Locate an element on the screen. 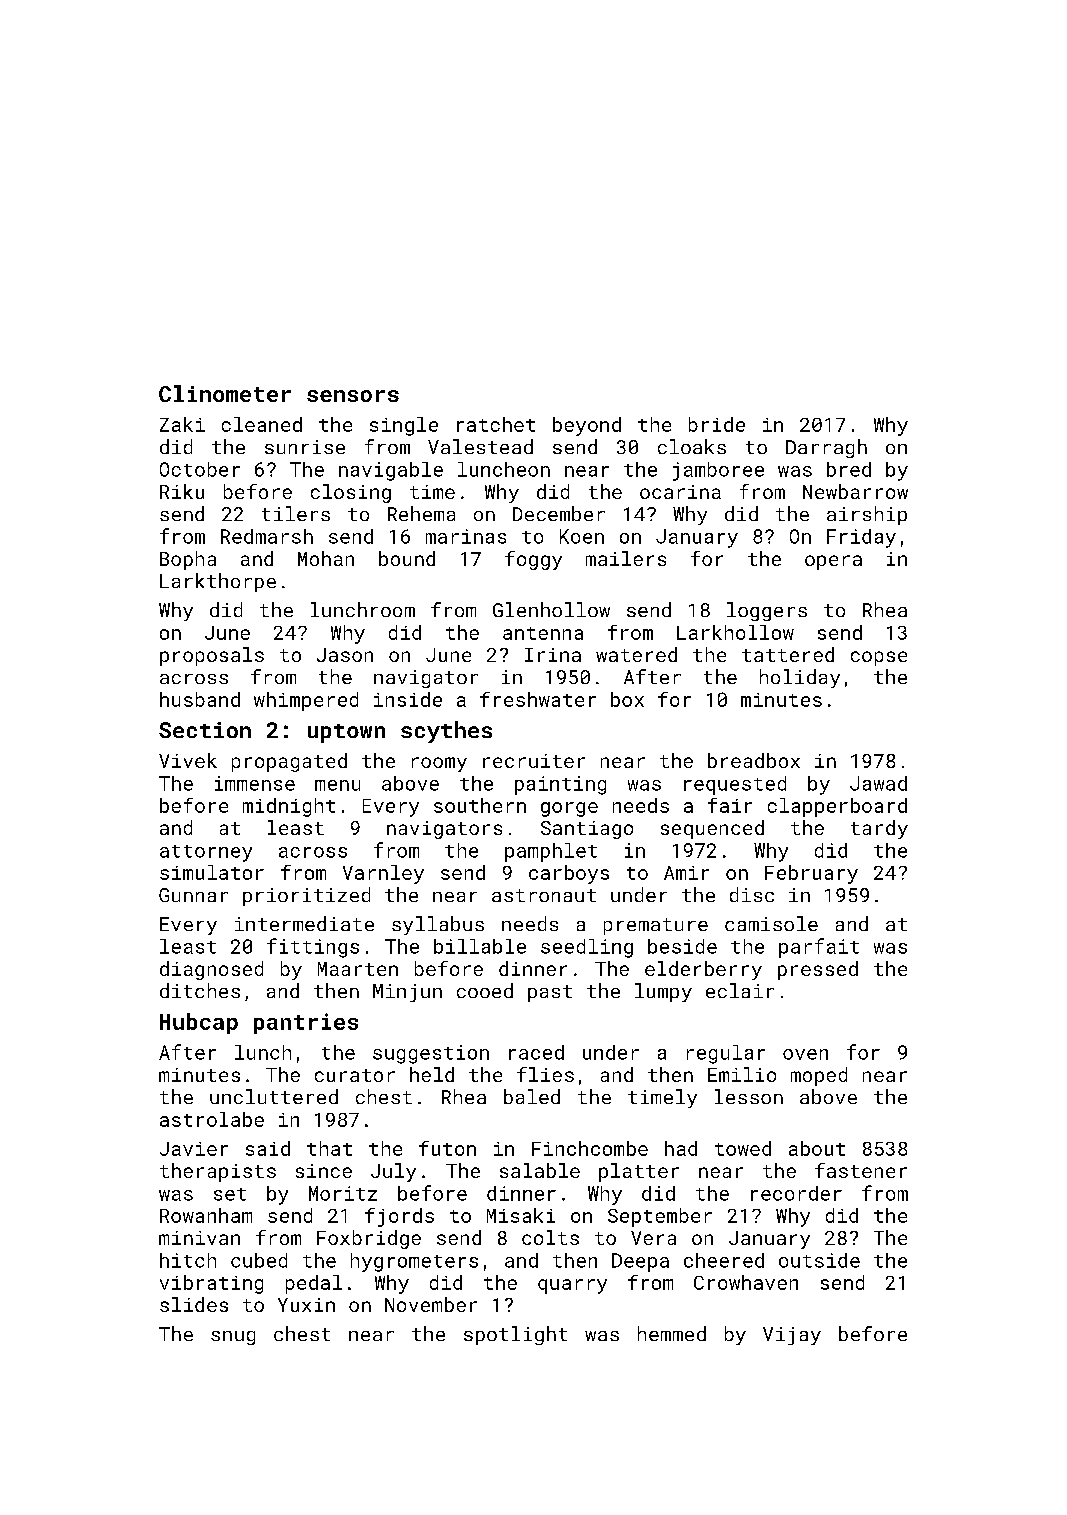  syllabus is located at coordinates (438, 925).
